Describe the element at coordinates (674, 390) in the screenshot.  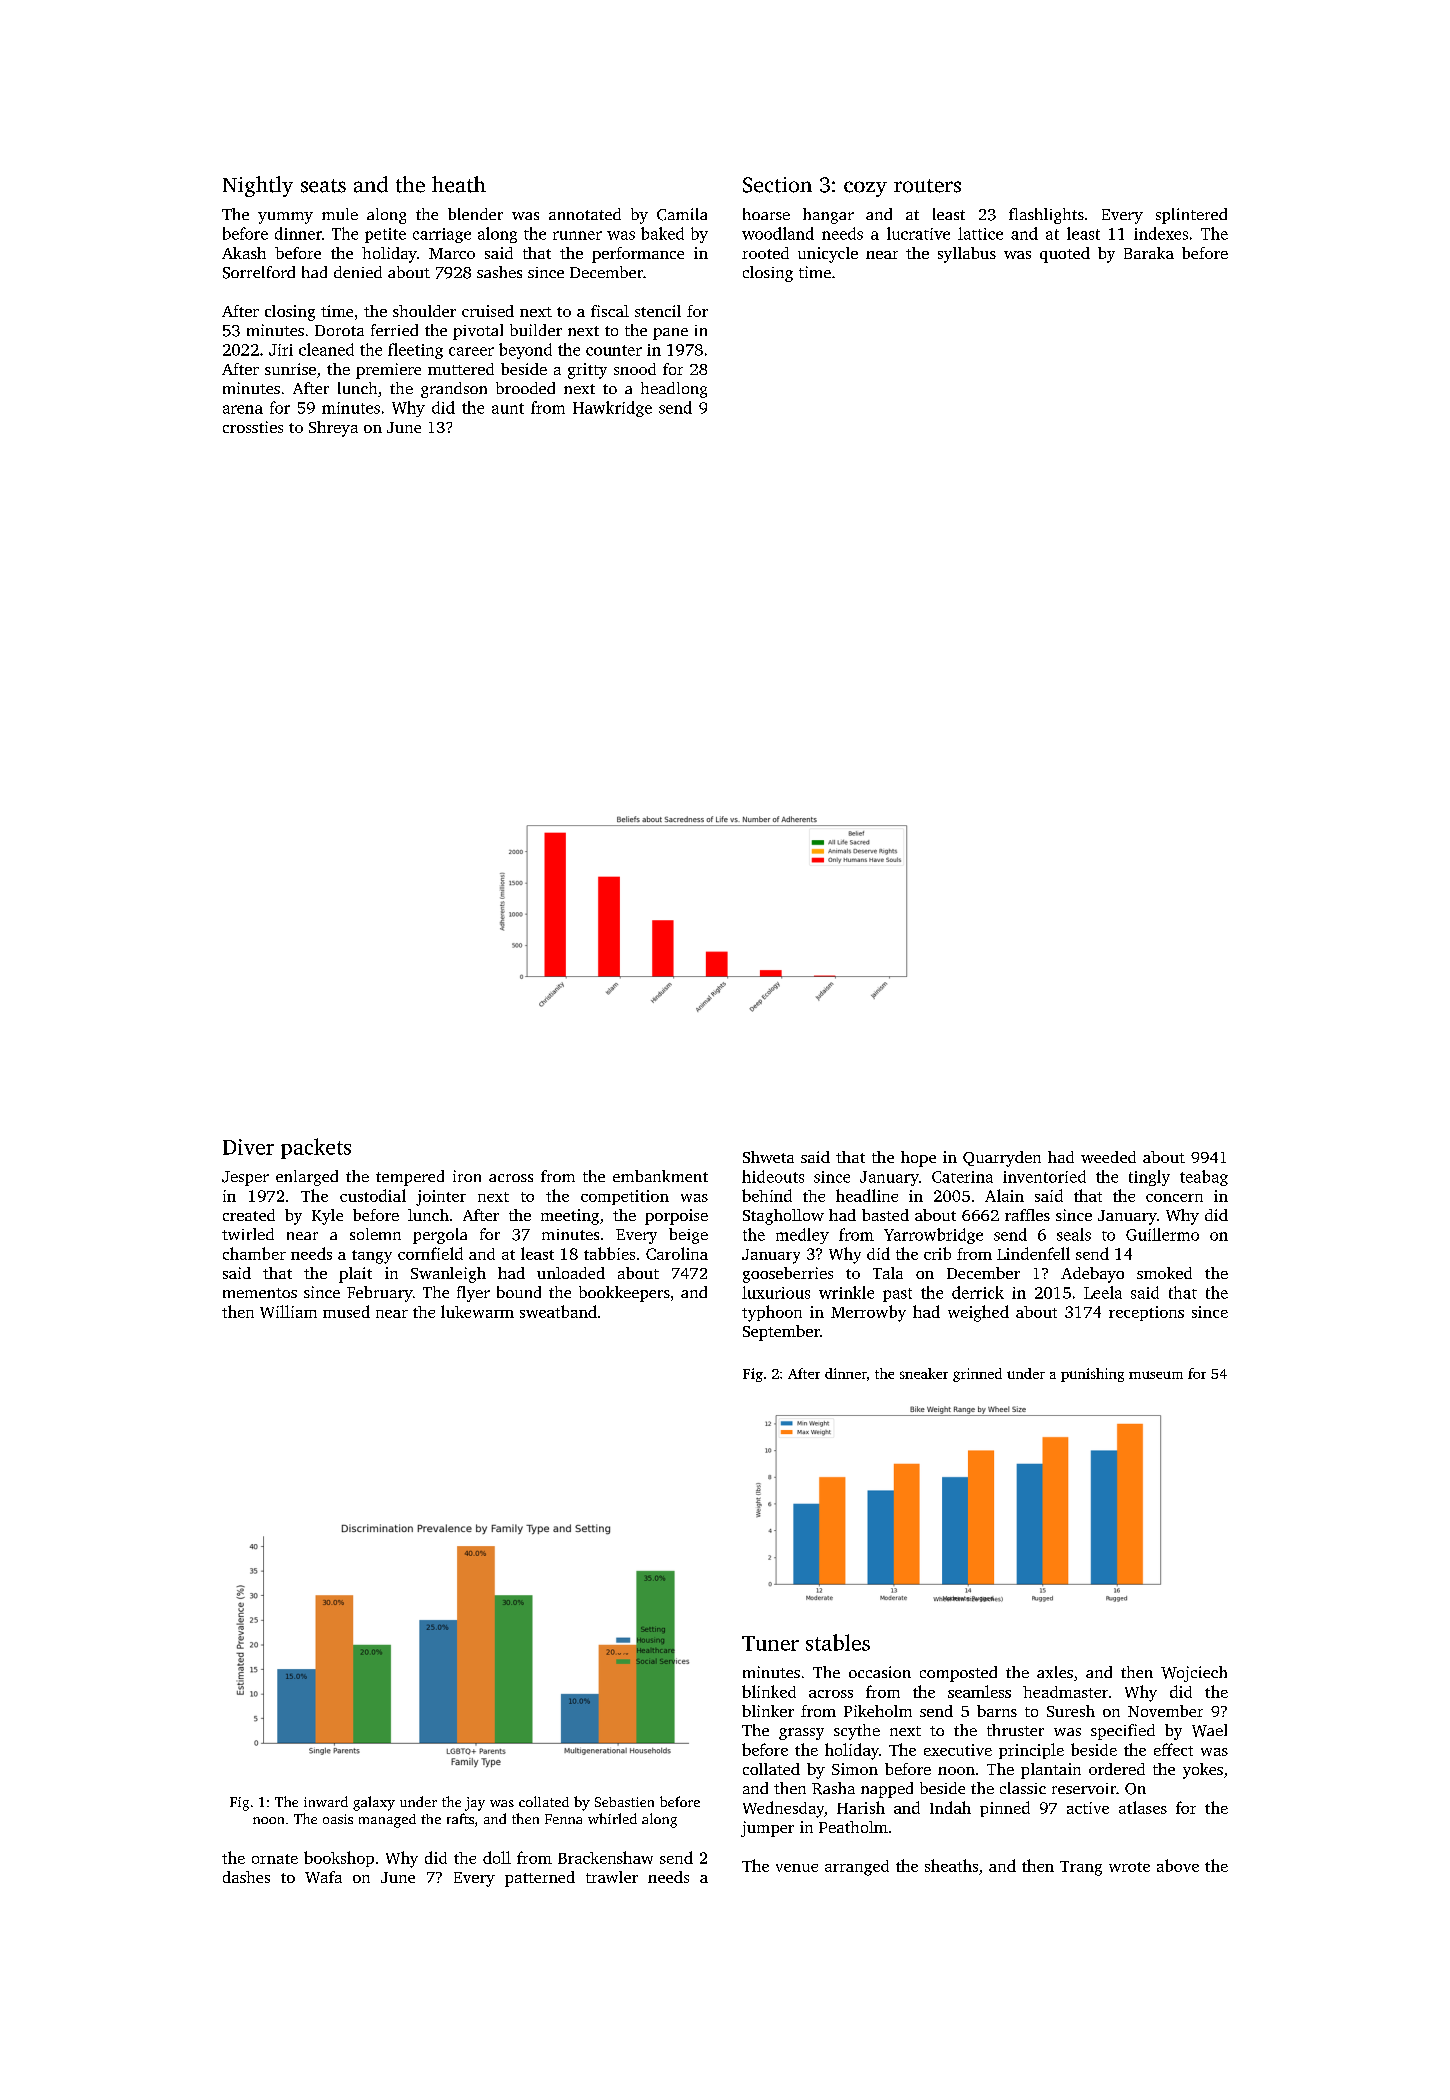
I see `headlong` at that location.
